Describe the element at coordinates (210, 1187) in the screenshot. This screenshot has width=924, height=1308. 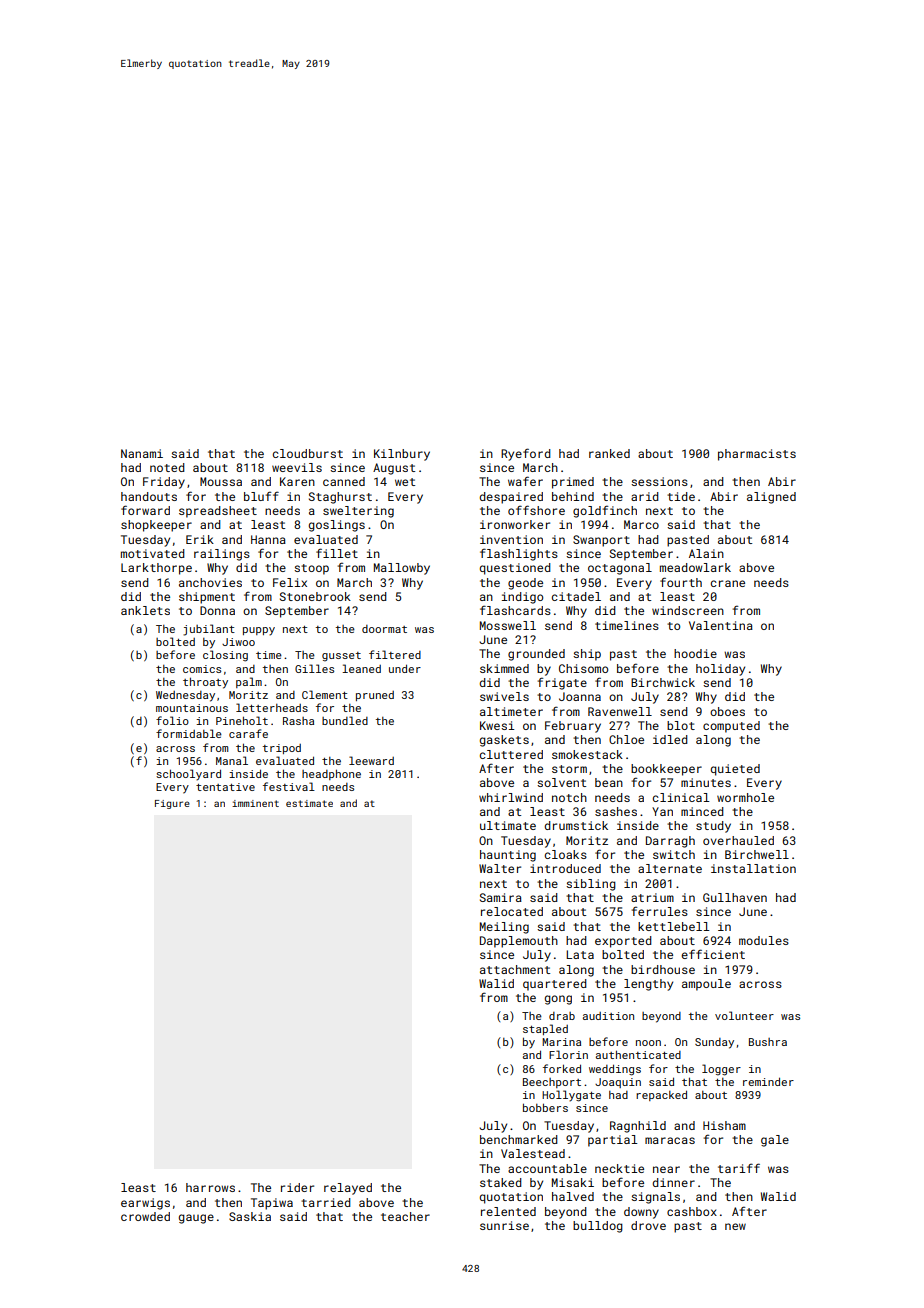
I see `harrows` at that location.
